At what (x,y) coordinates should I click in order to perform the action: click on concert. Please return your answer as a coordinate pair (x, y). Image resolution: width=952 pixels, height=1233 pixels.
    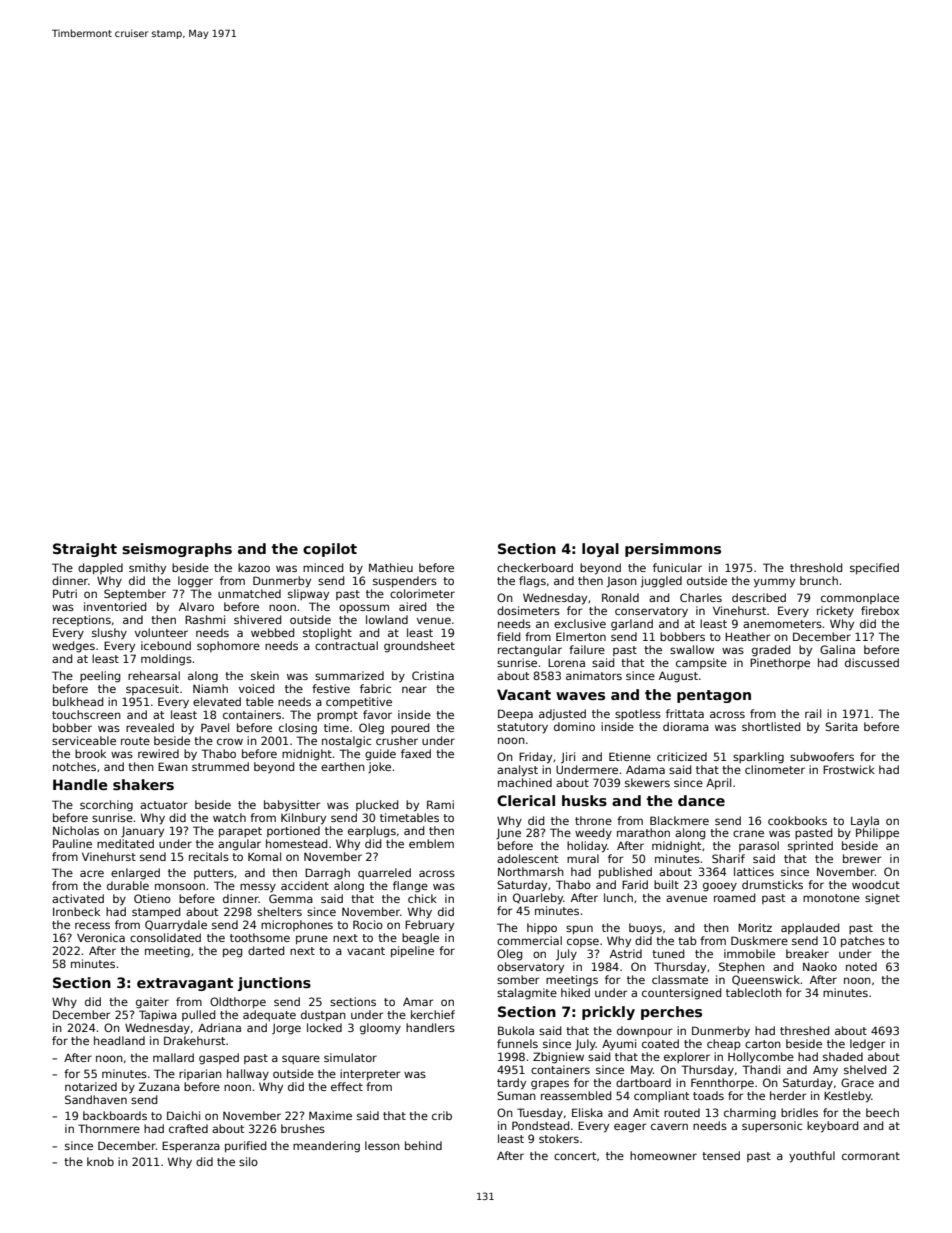
    Looking at the image, I should click on (575, 1156).
